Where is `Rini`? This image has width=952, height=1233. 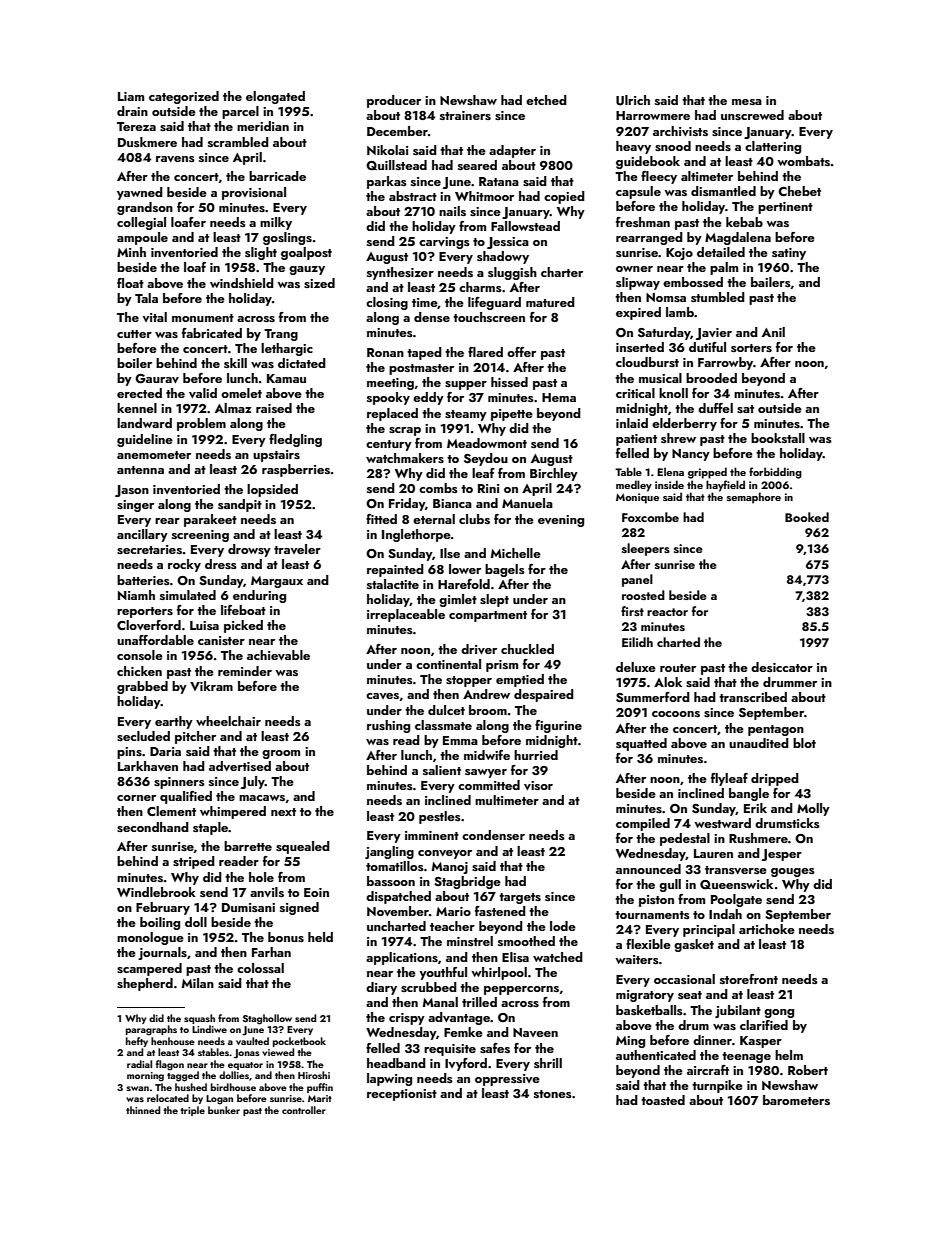 Rini is located at coordinates (488, 488).
